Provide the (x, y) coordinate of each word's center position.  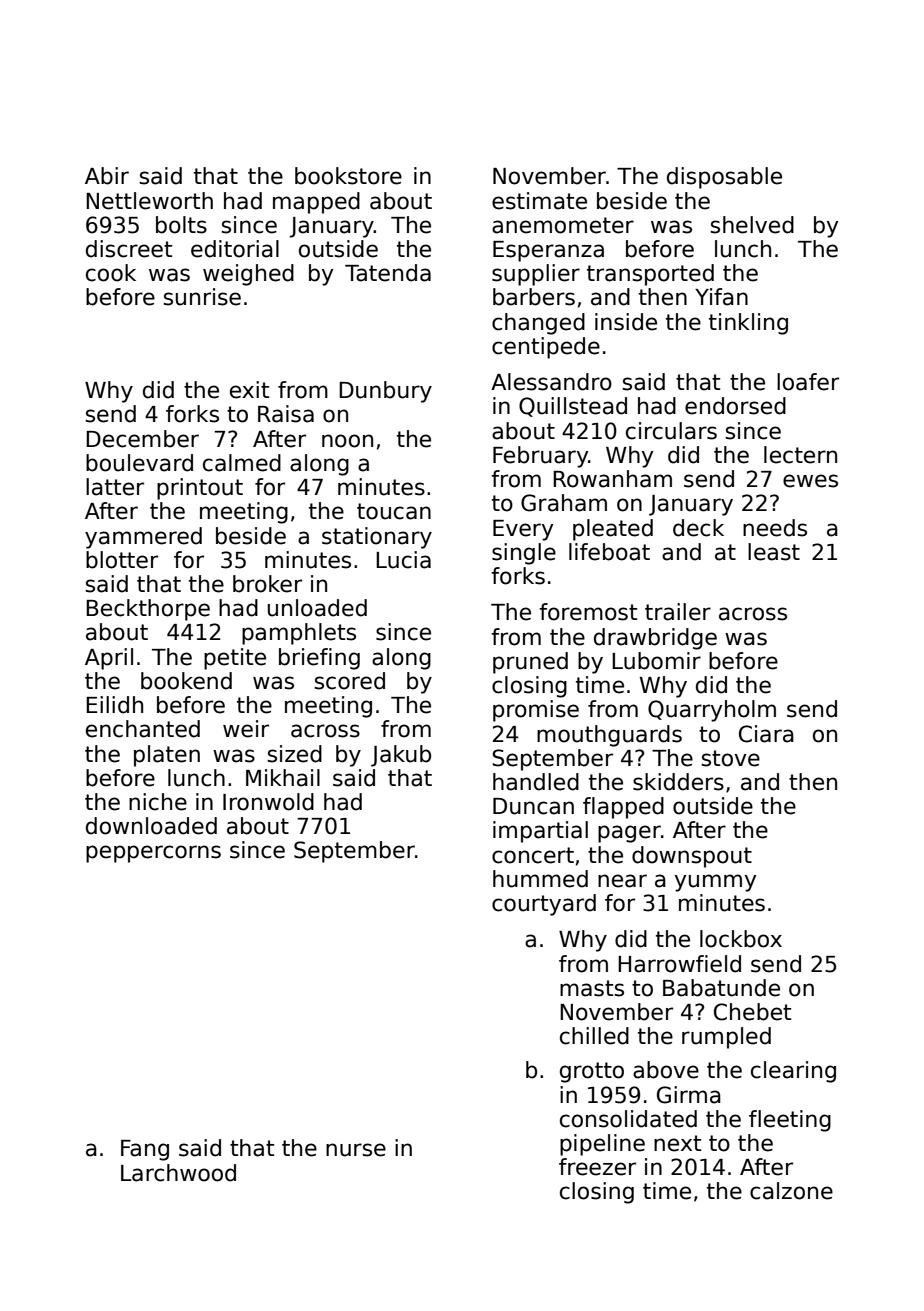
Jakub (401, 756)
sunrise (202, 297)
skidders (678, 782)
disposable (724, 178)
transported (650, 275)
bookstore (348, 176)
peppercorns (153, 854)
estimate (539, 201)
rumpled (726, 1038)
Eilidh (114, 705)
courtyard (544, 905)
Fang (145, 1150)
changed (538, 324)
